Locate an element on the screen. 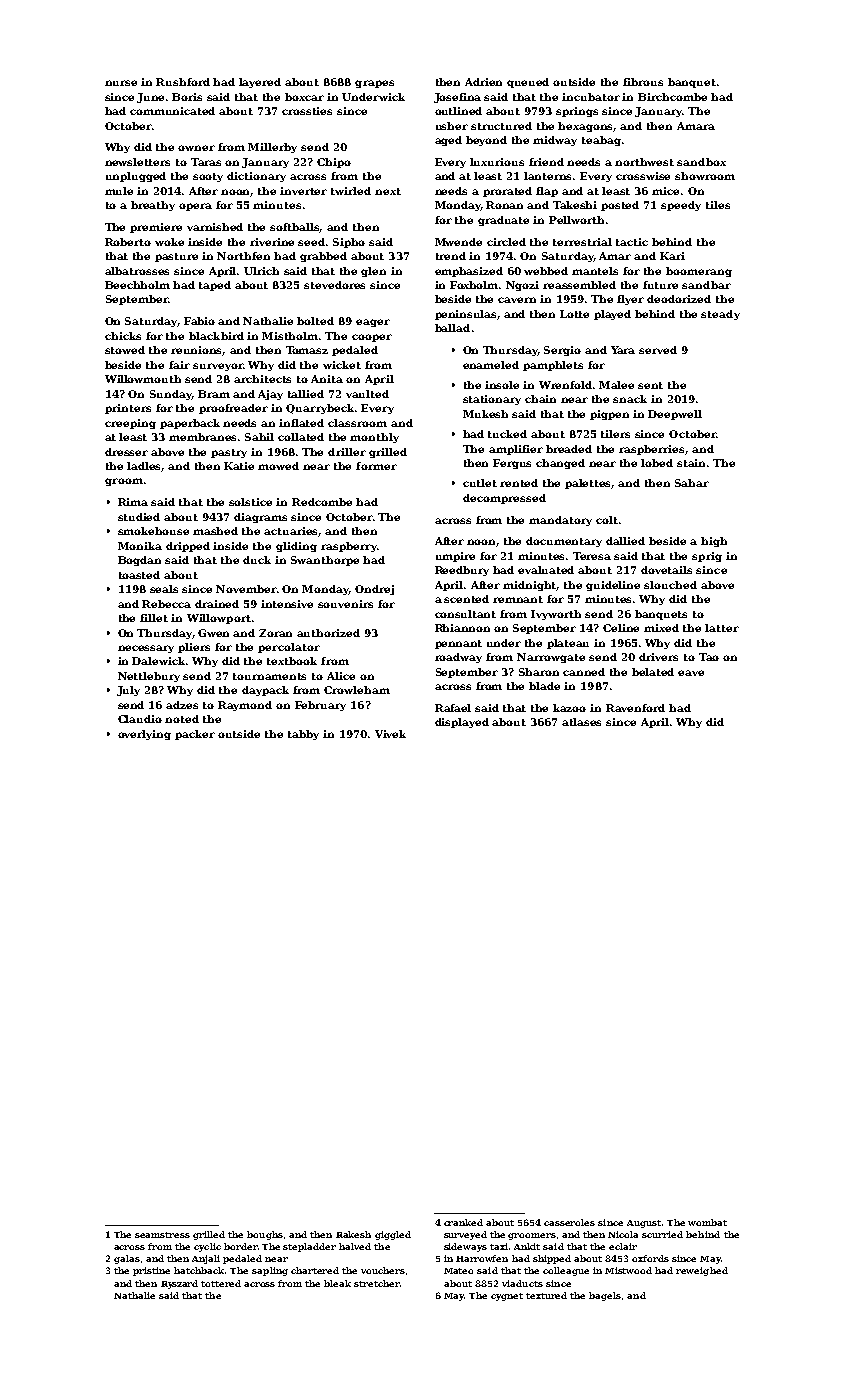 The width and height of the screenshot is (849, 1400). cutlet is located at coordinates (480, 483).
